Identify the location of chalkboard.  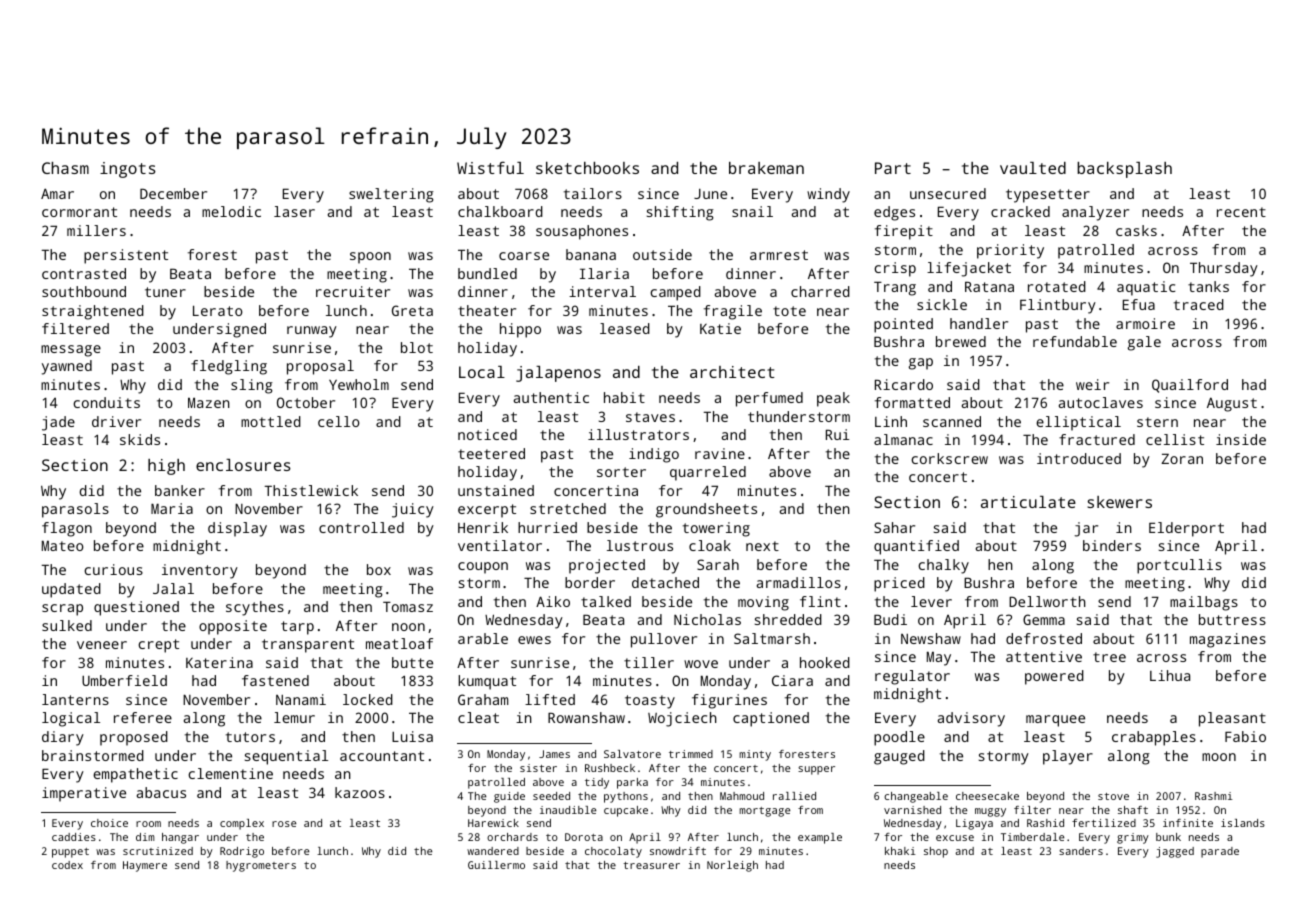
(500, 211).
